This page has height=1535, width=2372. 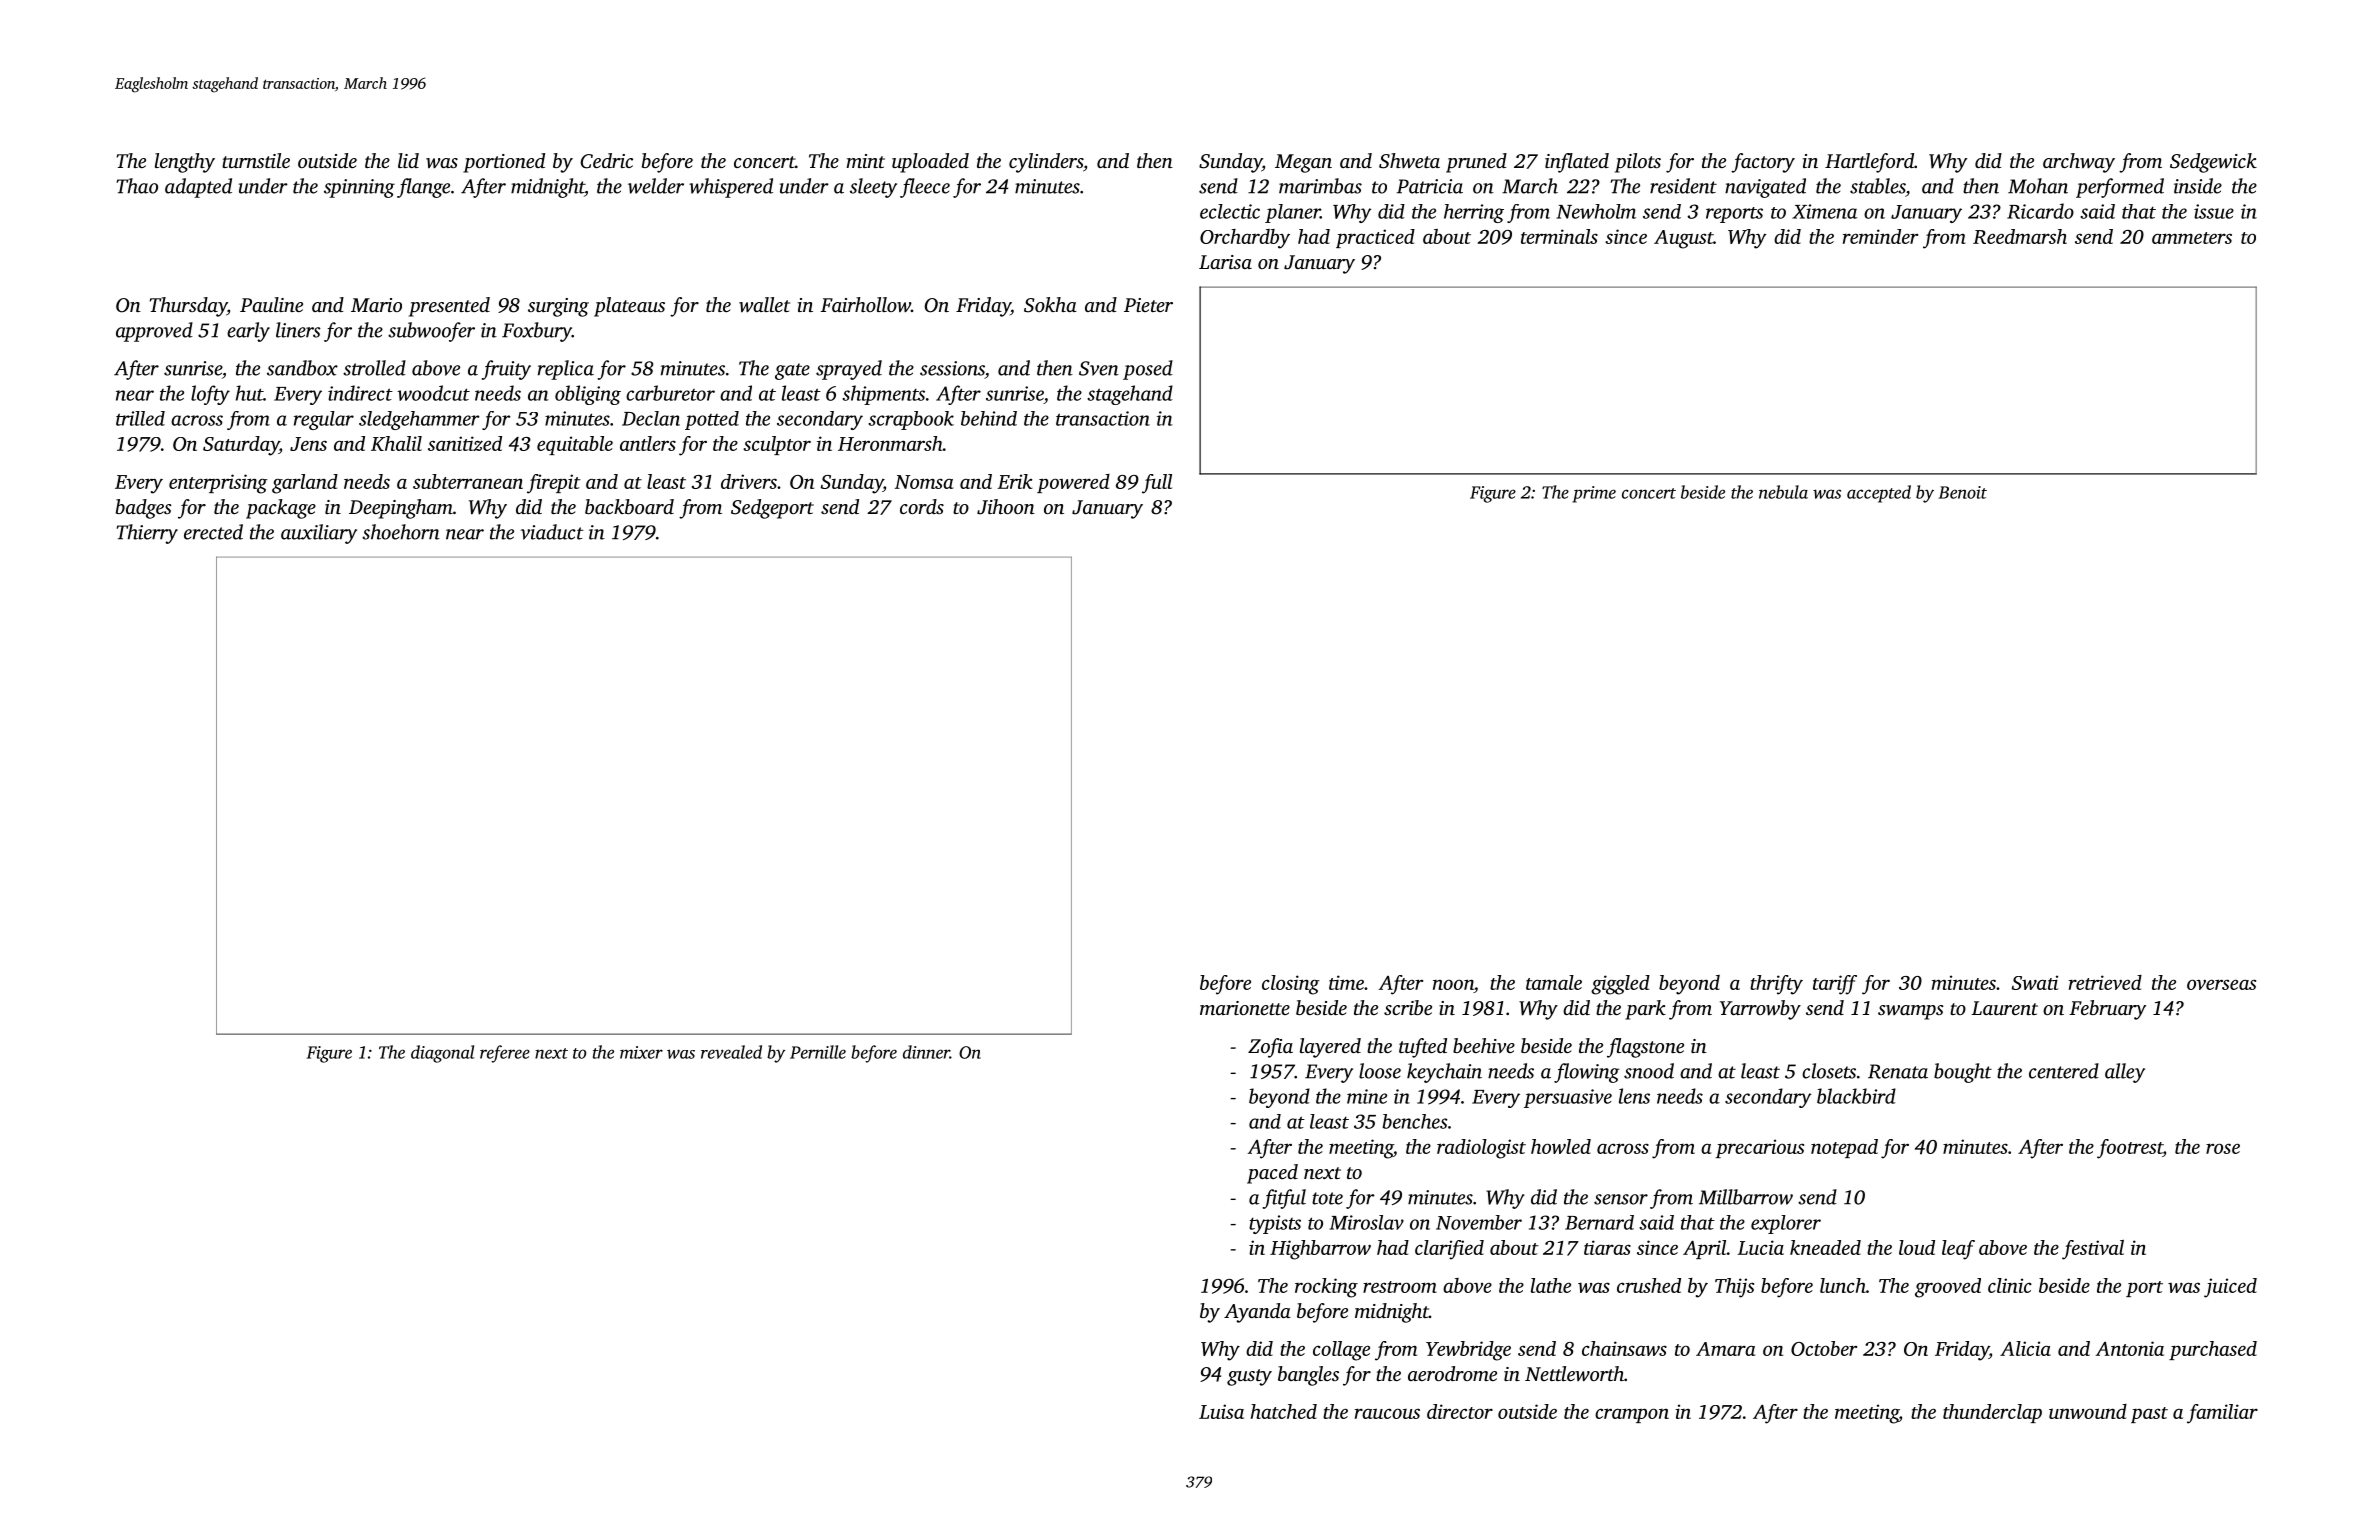 I want to click on accepted, so click(x=1879, y=494).
